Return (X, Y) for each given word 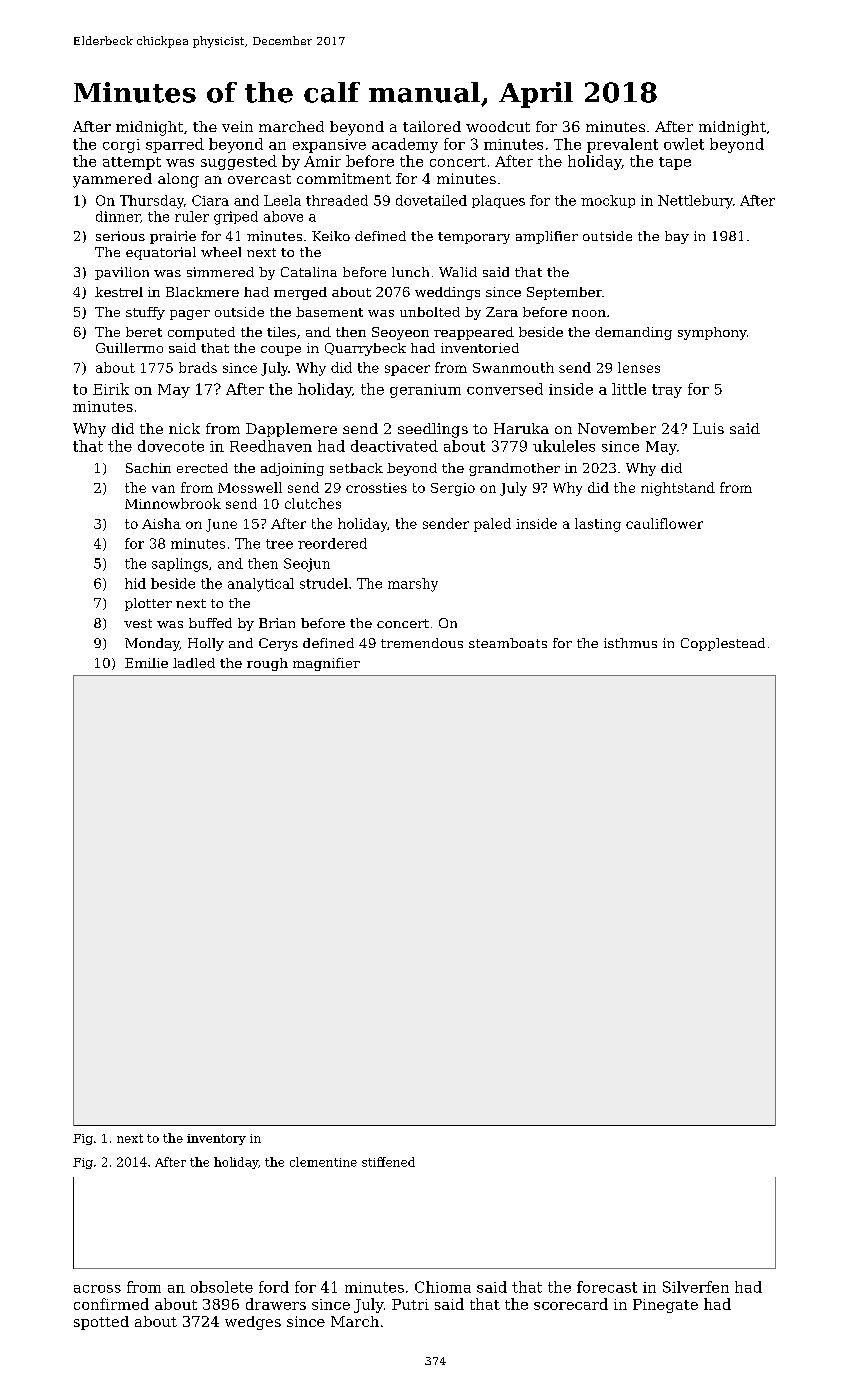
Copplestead (723, 644)
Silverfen (696, 1287)
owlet (684, 144)
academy (405, 145)
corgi (121, 146)
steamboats (508, 643)
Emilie (146, 663)
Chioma (443, 1287)
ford (274, 1287)
